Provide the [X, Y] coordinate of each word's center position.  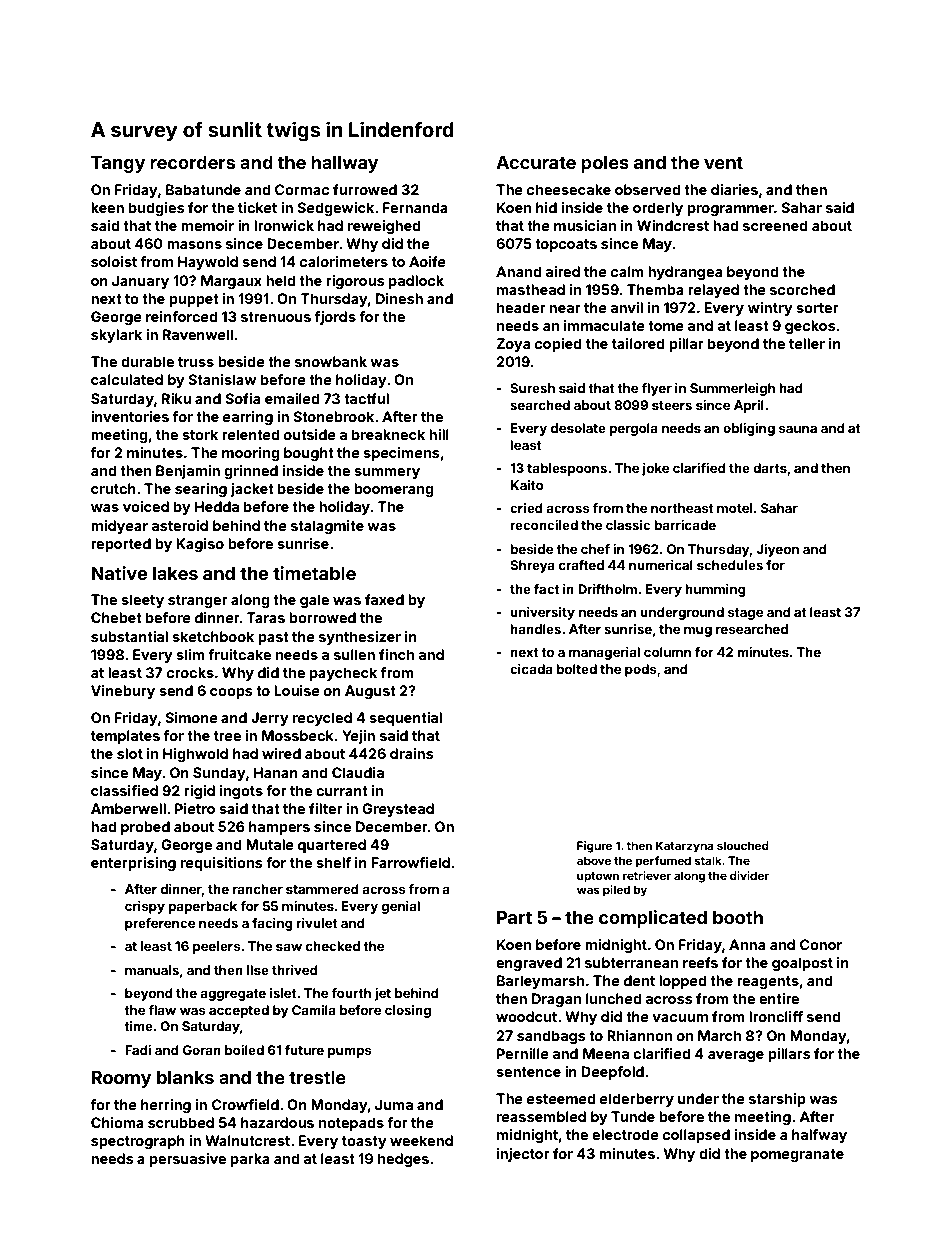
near [565, 309]
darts [770, 468]
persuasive [188, 1160]
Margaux [231, 282]
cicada [531, 669]
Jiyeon [777, 550]
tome [666, 326]
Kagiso [200, 545]
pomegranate [797, 1155]
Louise [297, 690]
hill [439, 434]
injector [523, 1155]
